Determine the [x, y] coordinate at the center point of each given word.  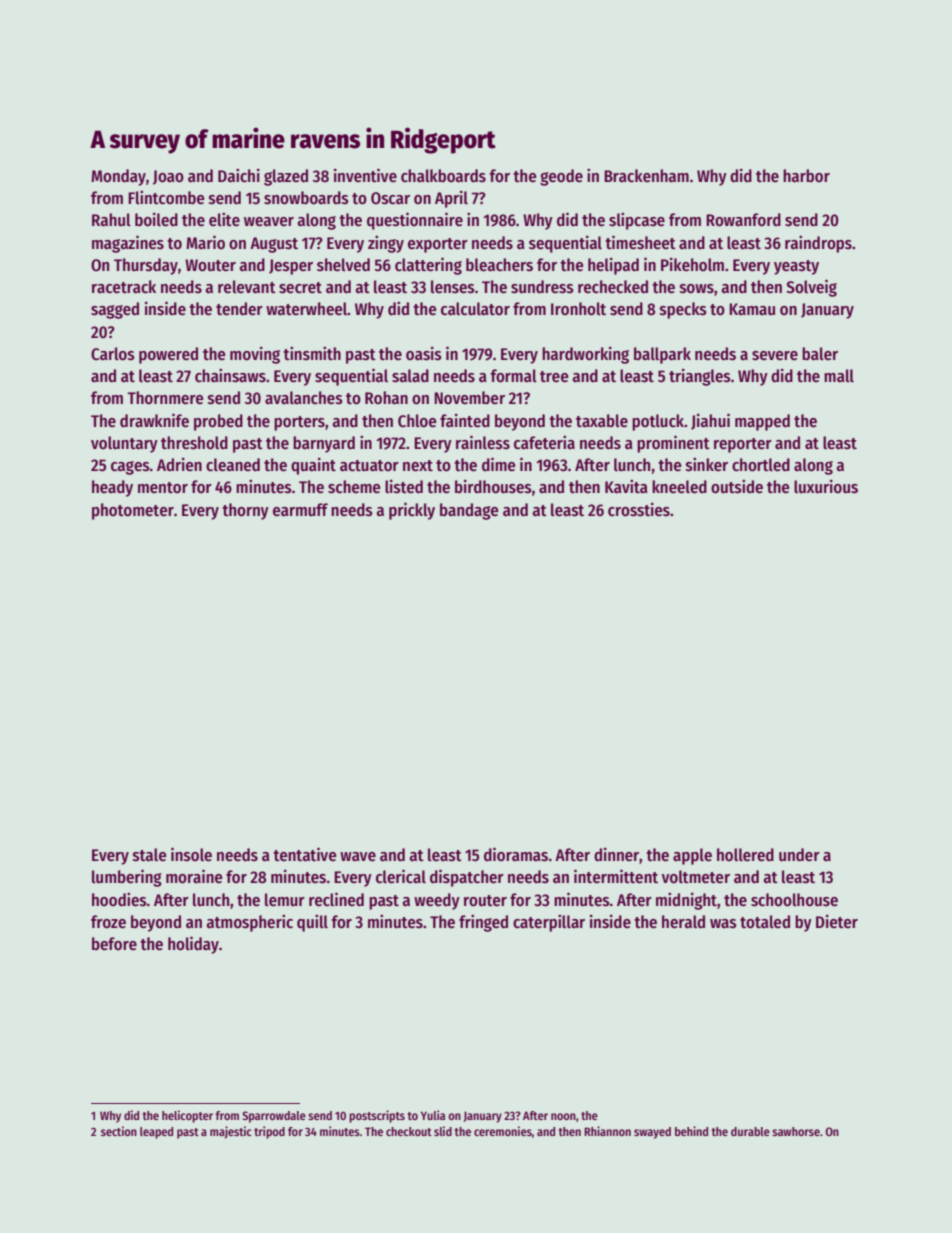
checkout [409, 1131]
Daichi [239, 175]
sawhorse [796, 1131]
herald [683, 922]
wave [358, 857]
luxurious [826, 486]
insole [191, 854]
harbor [806, 176]
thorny [245, 511]
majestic [231, 1132]
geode [561, 177]
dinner [617, 855]
